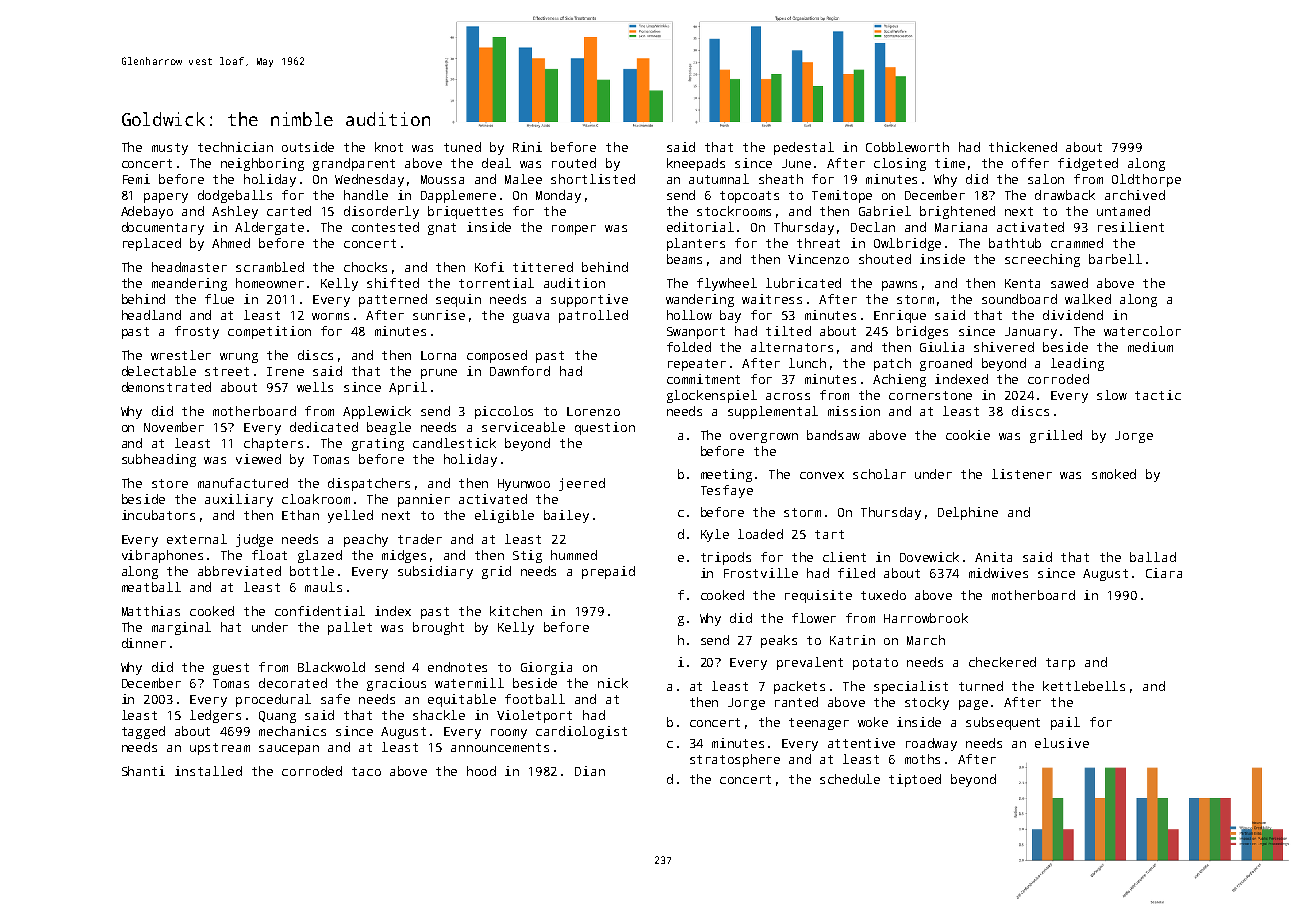  I want to click on taco, so click(366, 771).
